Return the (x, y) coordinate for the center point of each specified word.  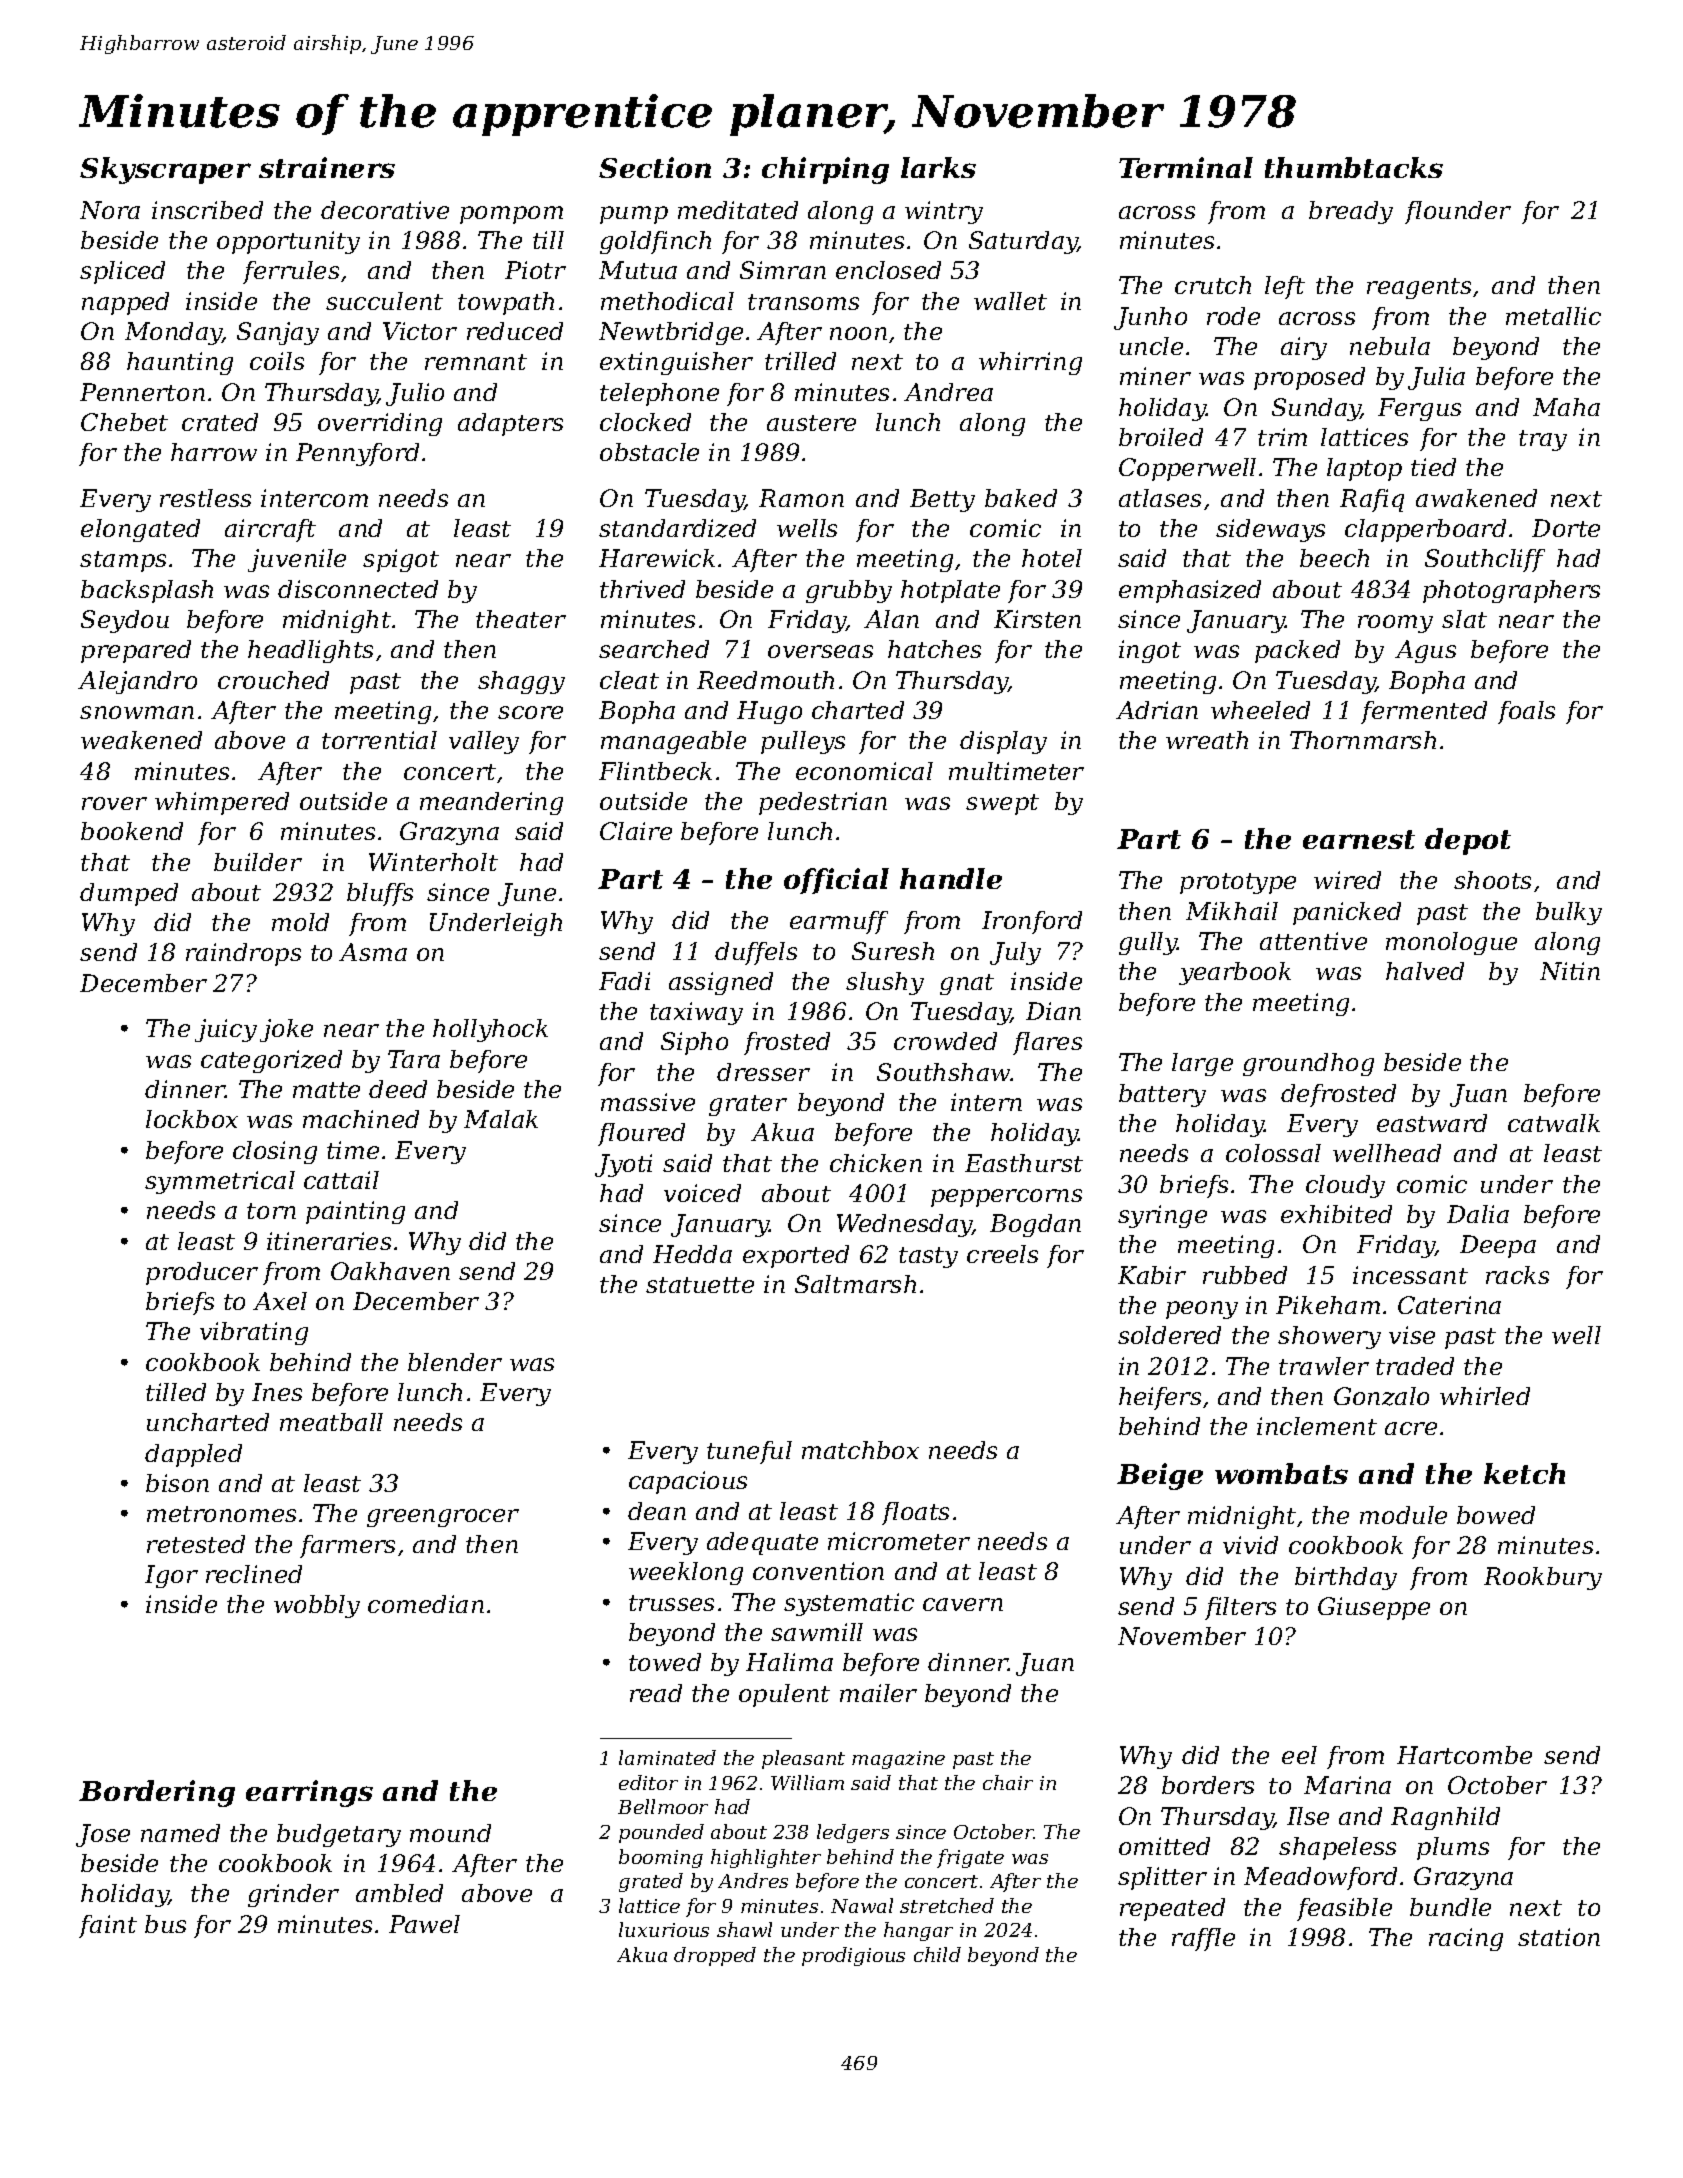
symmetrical (220, 1182)
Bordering (157, 1793)
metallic (1553, 316)
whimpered (222, 803)
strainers (327, 167)
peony (1202, 1310)
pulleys (803, 742)
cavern (963, 1604)
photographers (1511, 591)
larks (938, 167)
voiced (702, 1193)
